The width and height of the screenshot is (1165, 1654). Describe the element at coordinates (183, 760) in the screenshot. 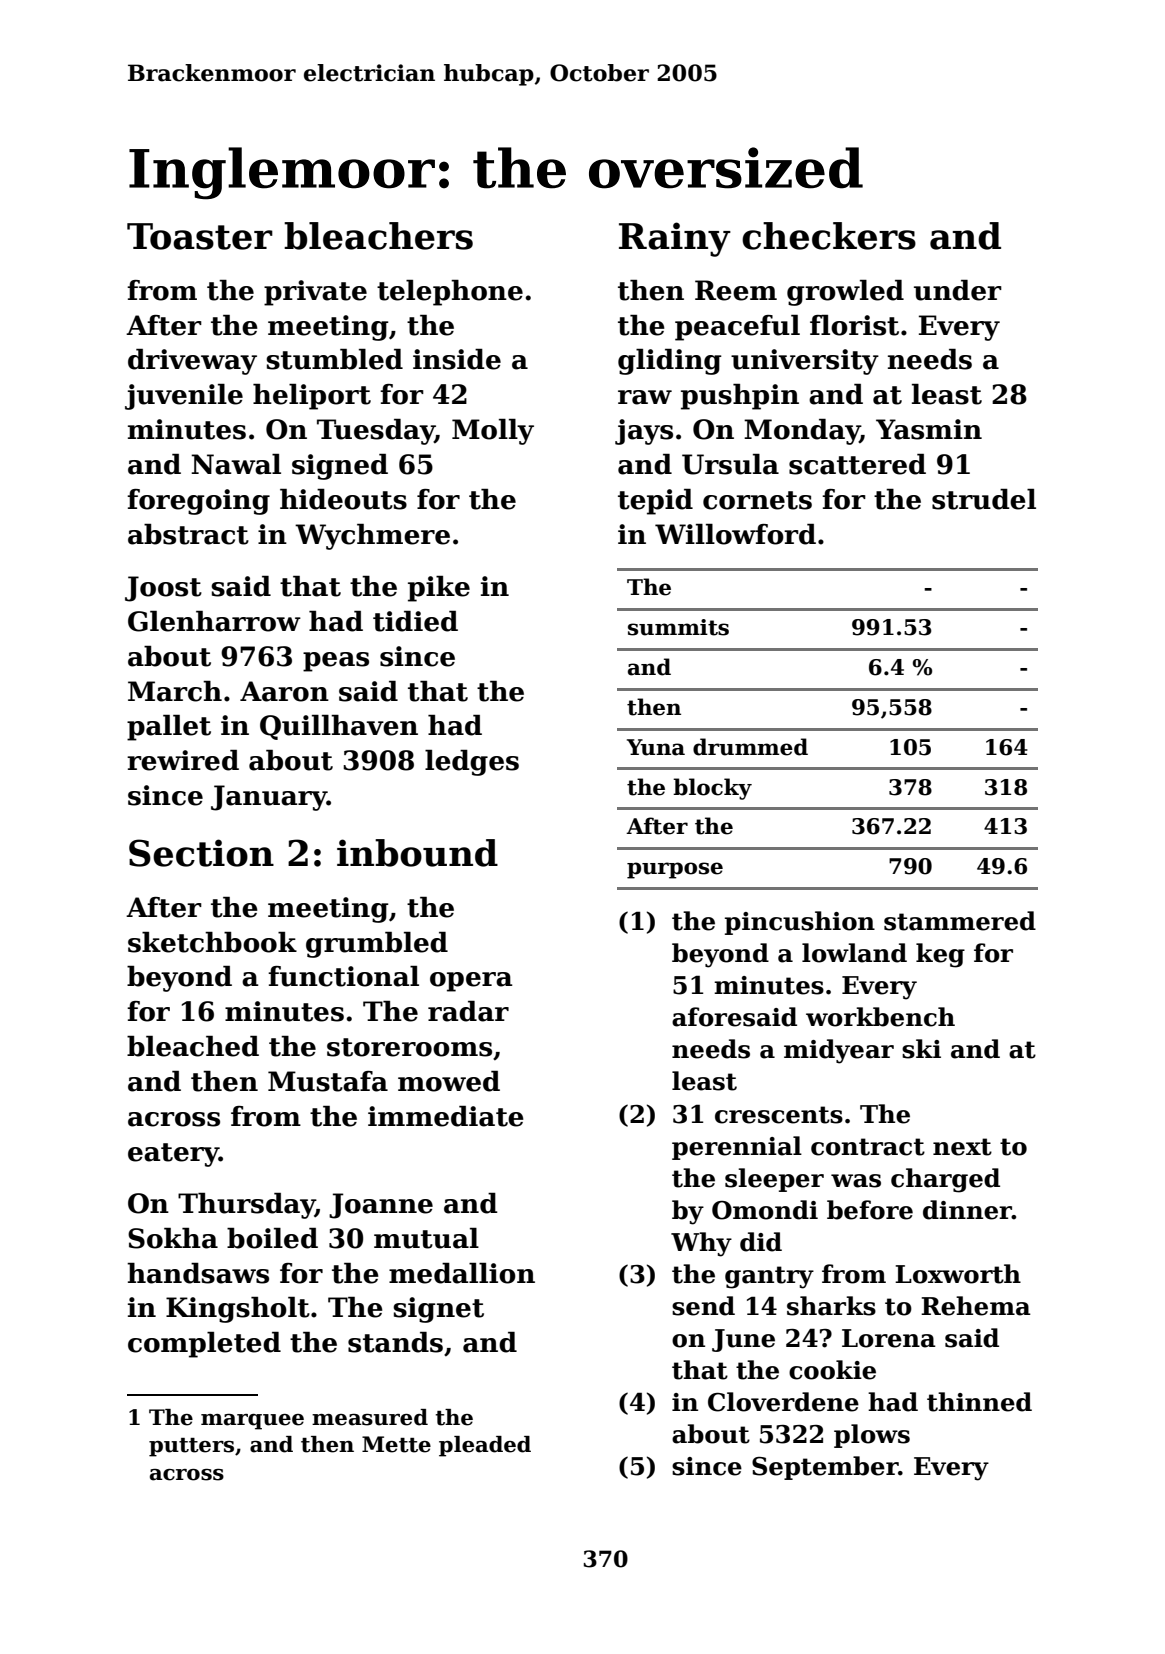

I see `rewired` at that location.
